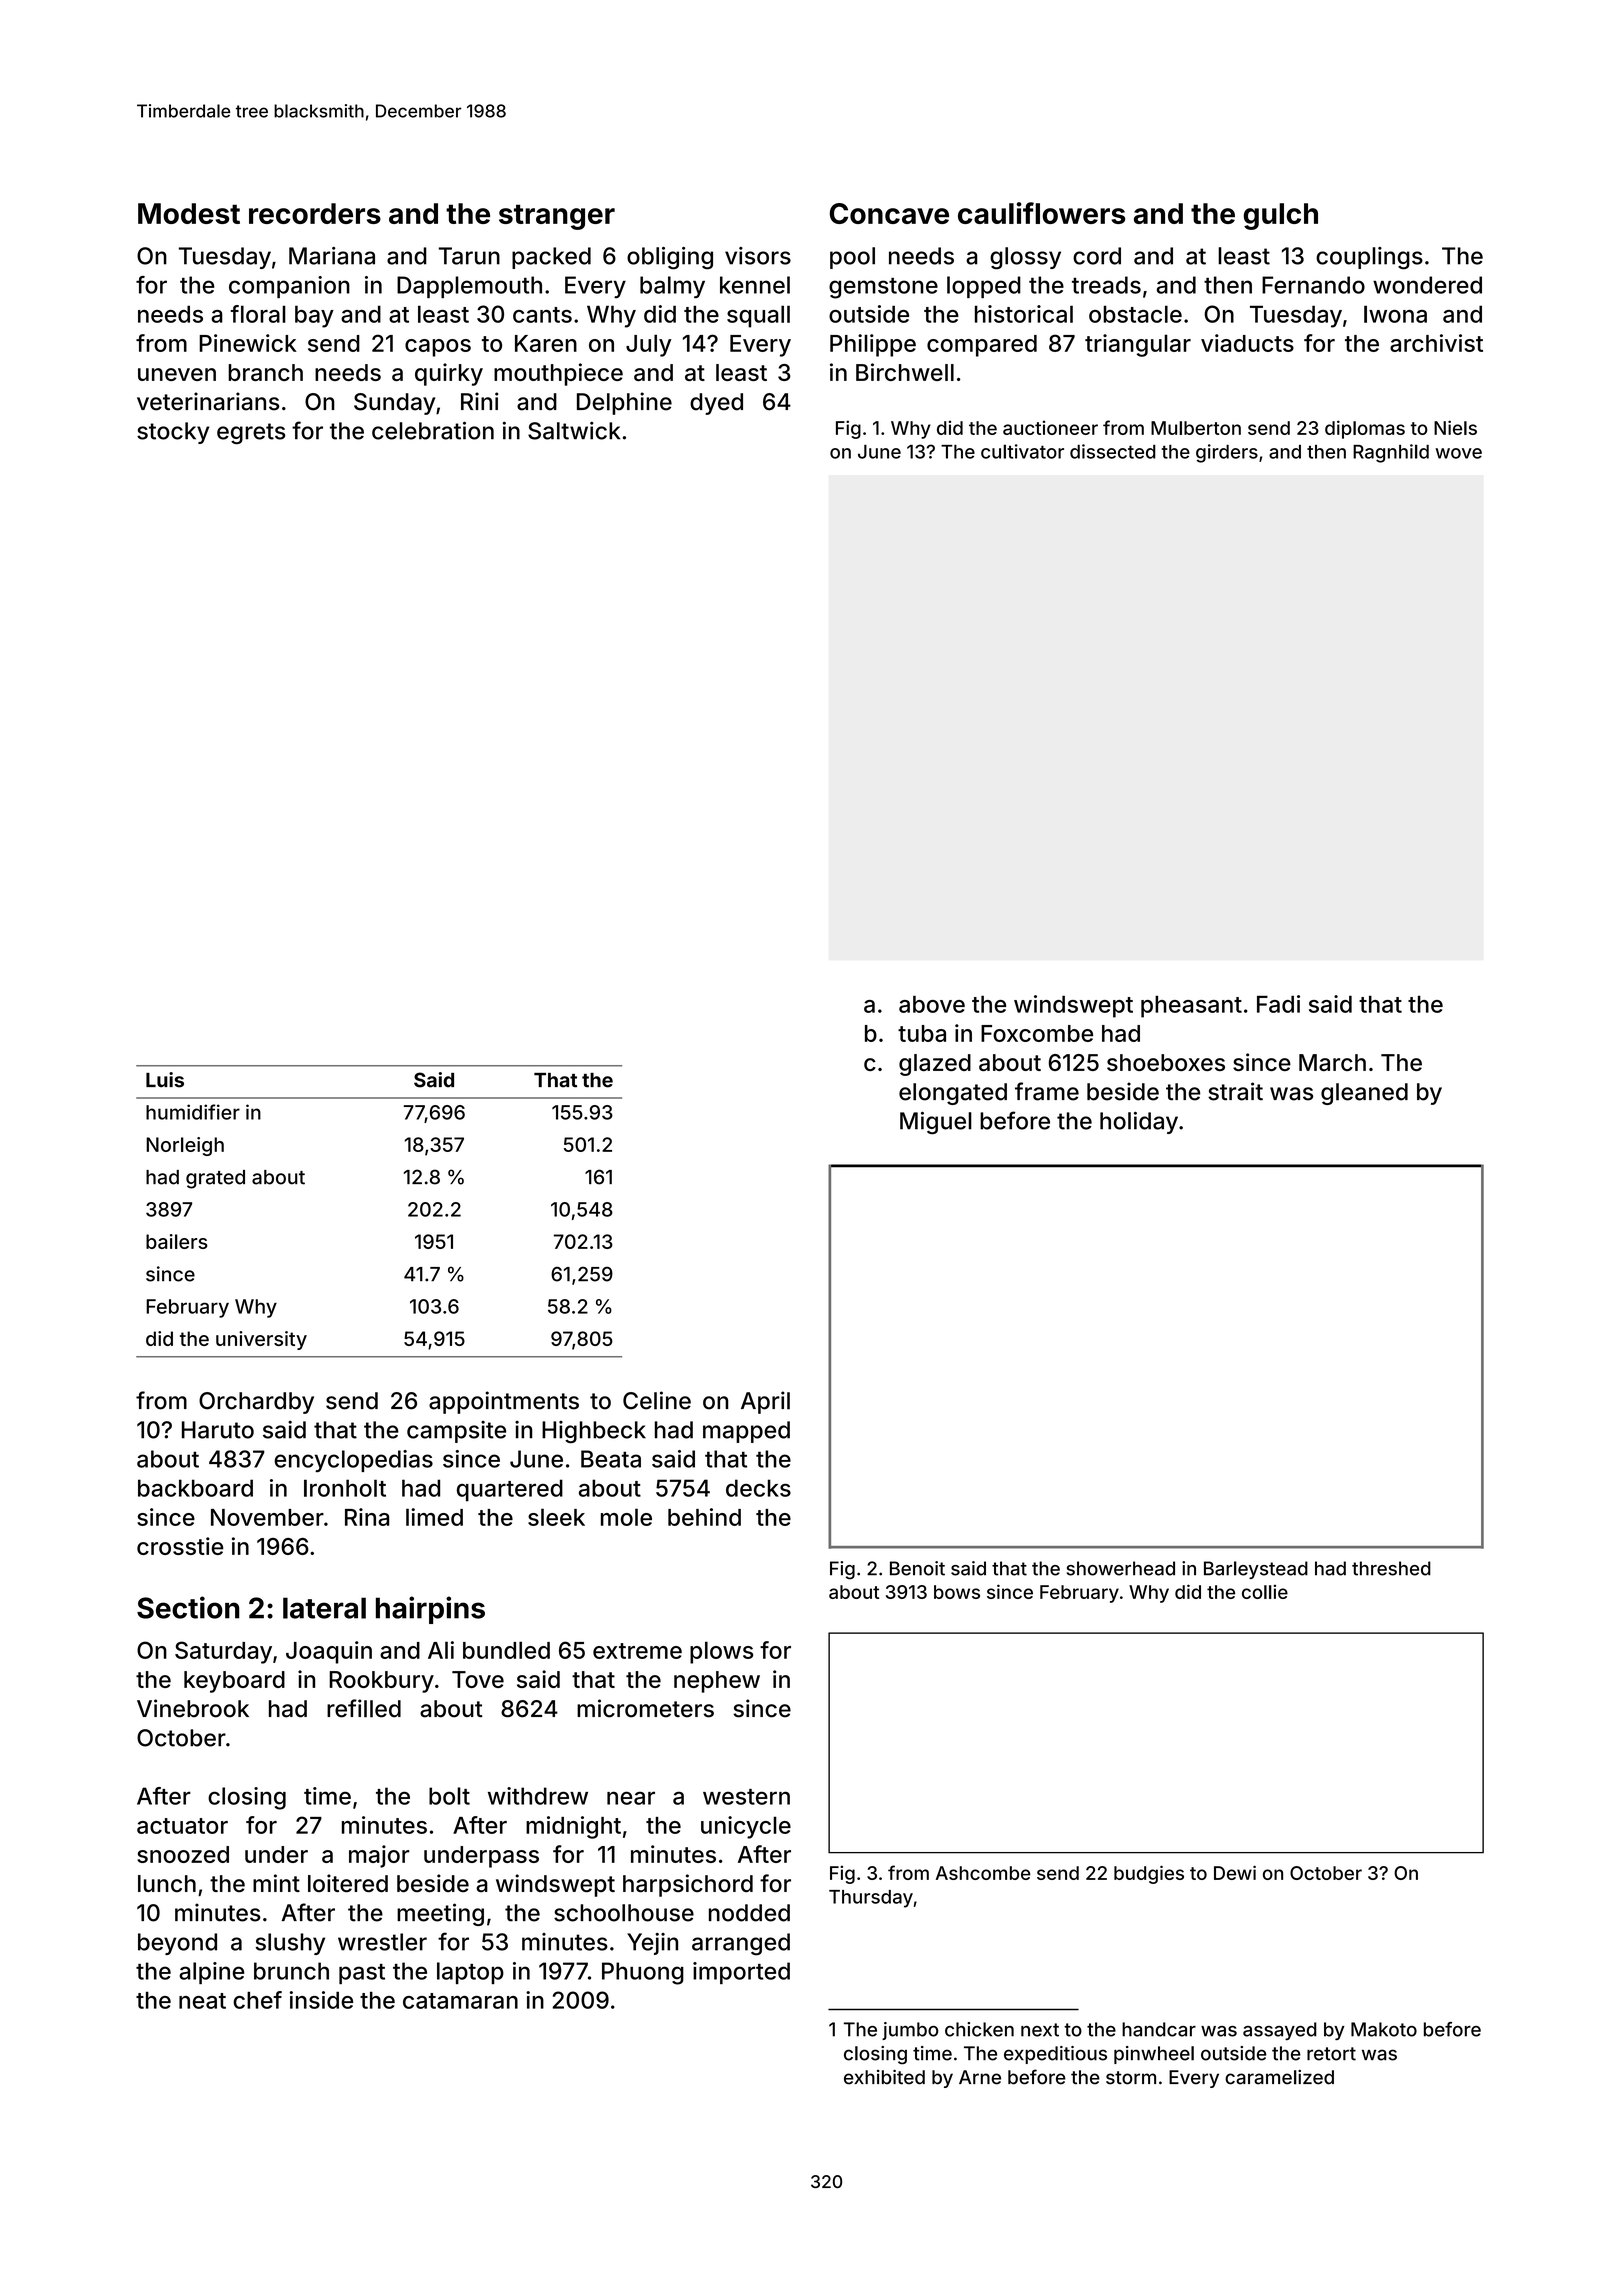 This screenshot has width=1620, height=2292. What do you see at coordinates (430, 1610) in the screenshot?
I see `hairpins` at bounding box center [430, 1610].
